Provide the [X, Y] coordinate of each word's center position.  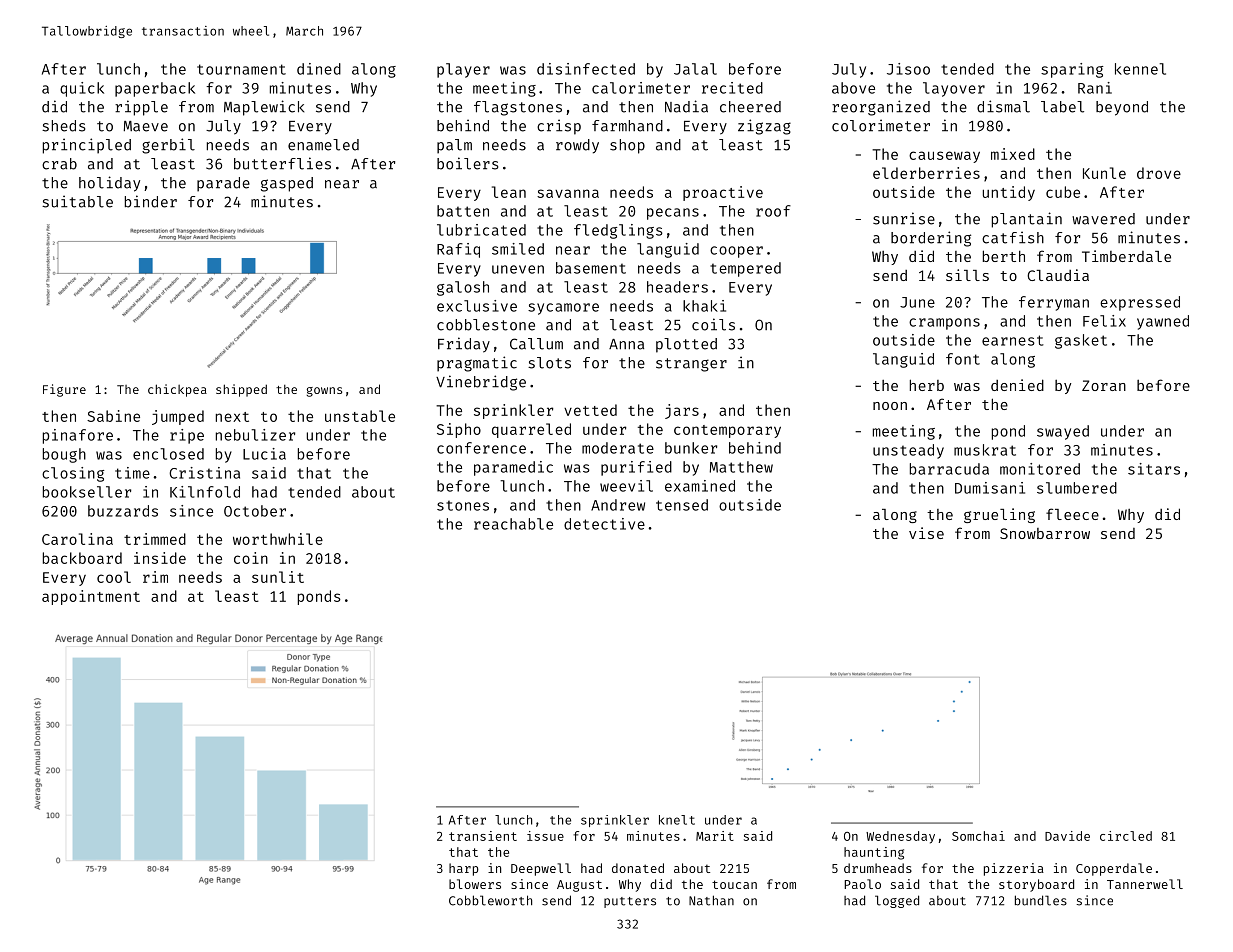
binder [151, 201]
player [463, 70]
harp [464, 869]
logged [897, 901]
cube [1063, 192]
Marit [715, 836]
